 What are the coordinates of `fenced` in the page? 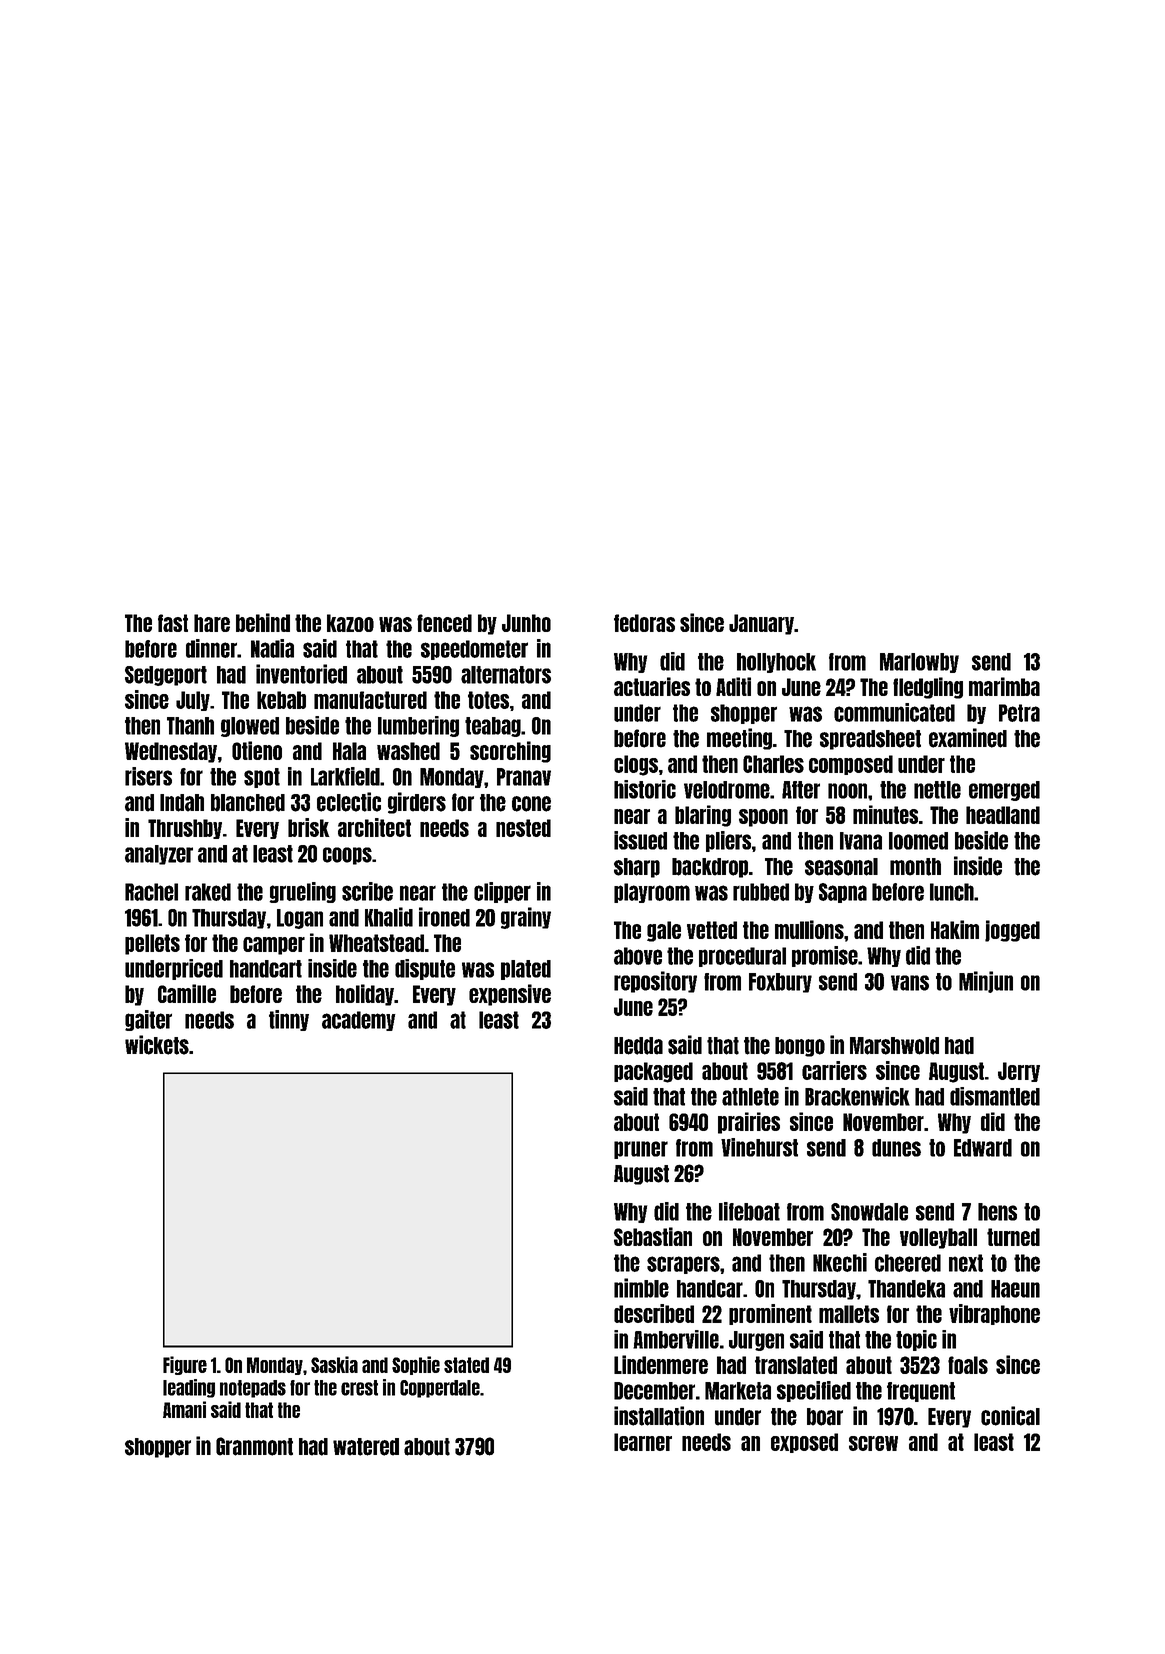 It's located at (444, 623).
